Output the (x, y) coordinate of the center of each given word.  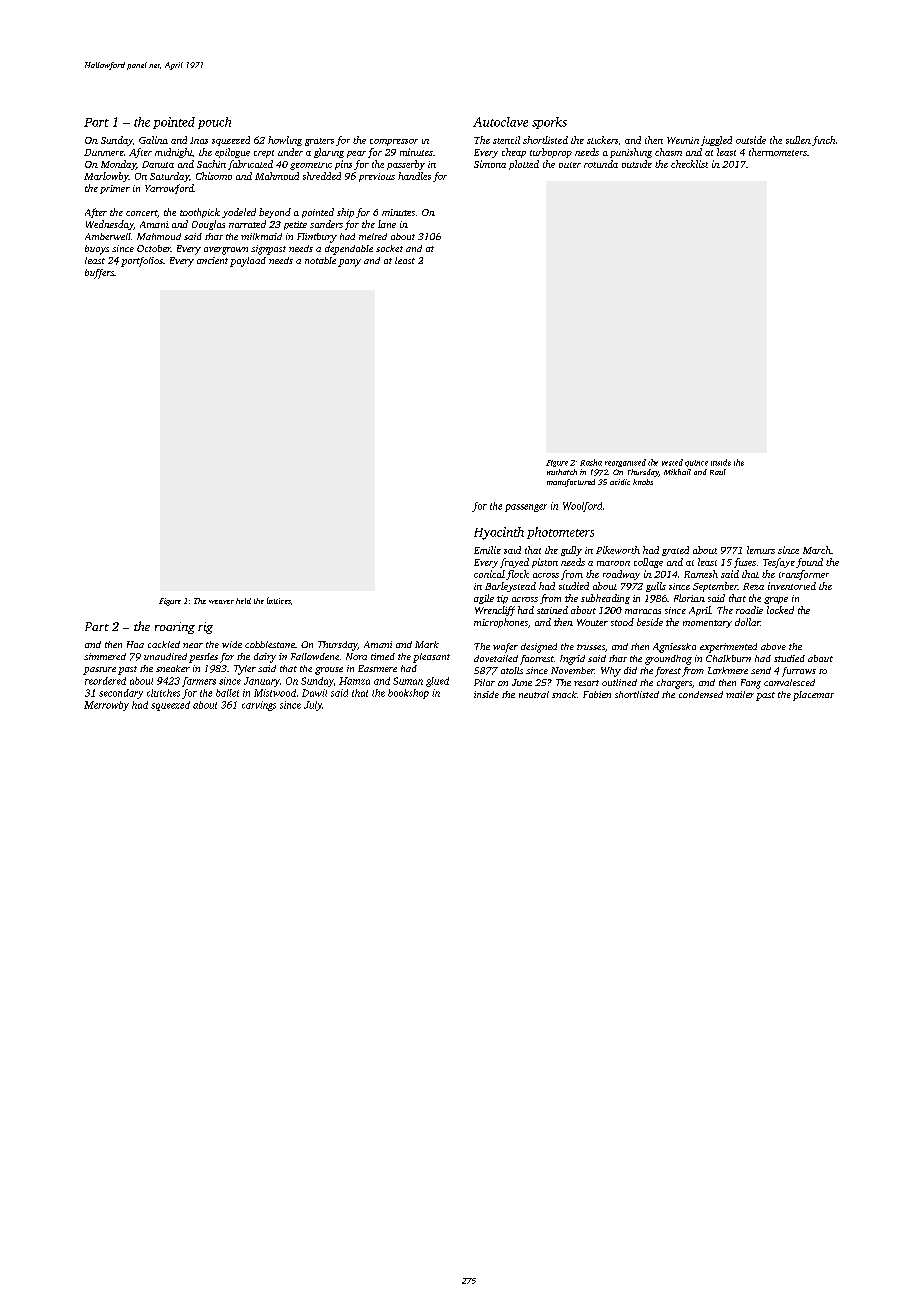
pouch (214, 123)
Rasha (591, 462)
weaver (221, 602)
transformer (804, 575)
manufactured (571, 483)
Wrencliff (495, 611)
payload (248, 262)
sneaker (173, 668)
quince (696, 463)
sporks (549, 123)
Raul (718, 472)
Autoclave (500, 122)
